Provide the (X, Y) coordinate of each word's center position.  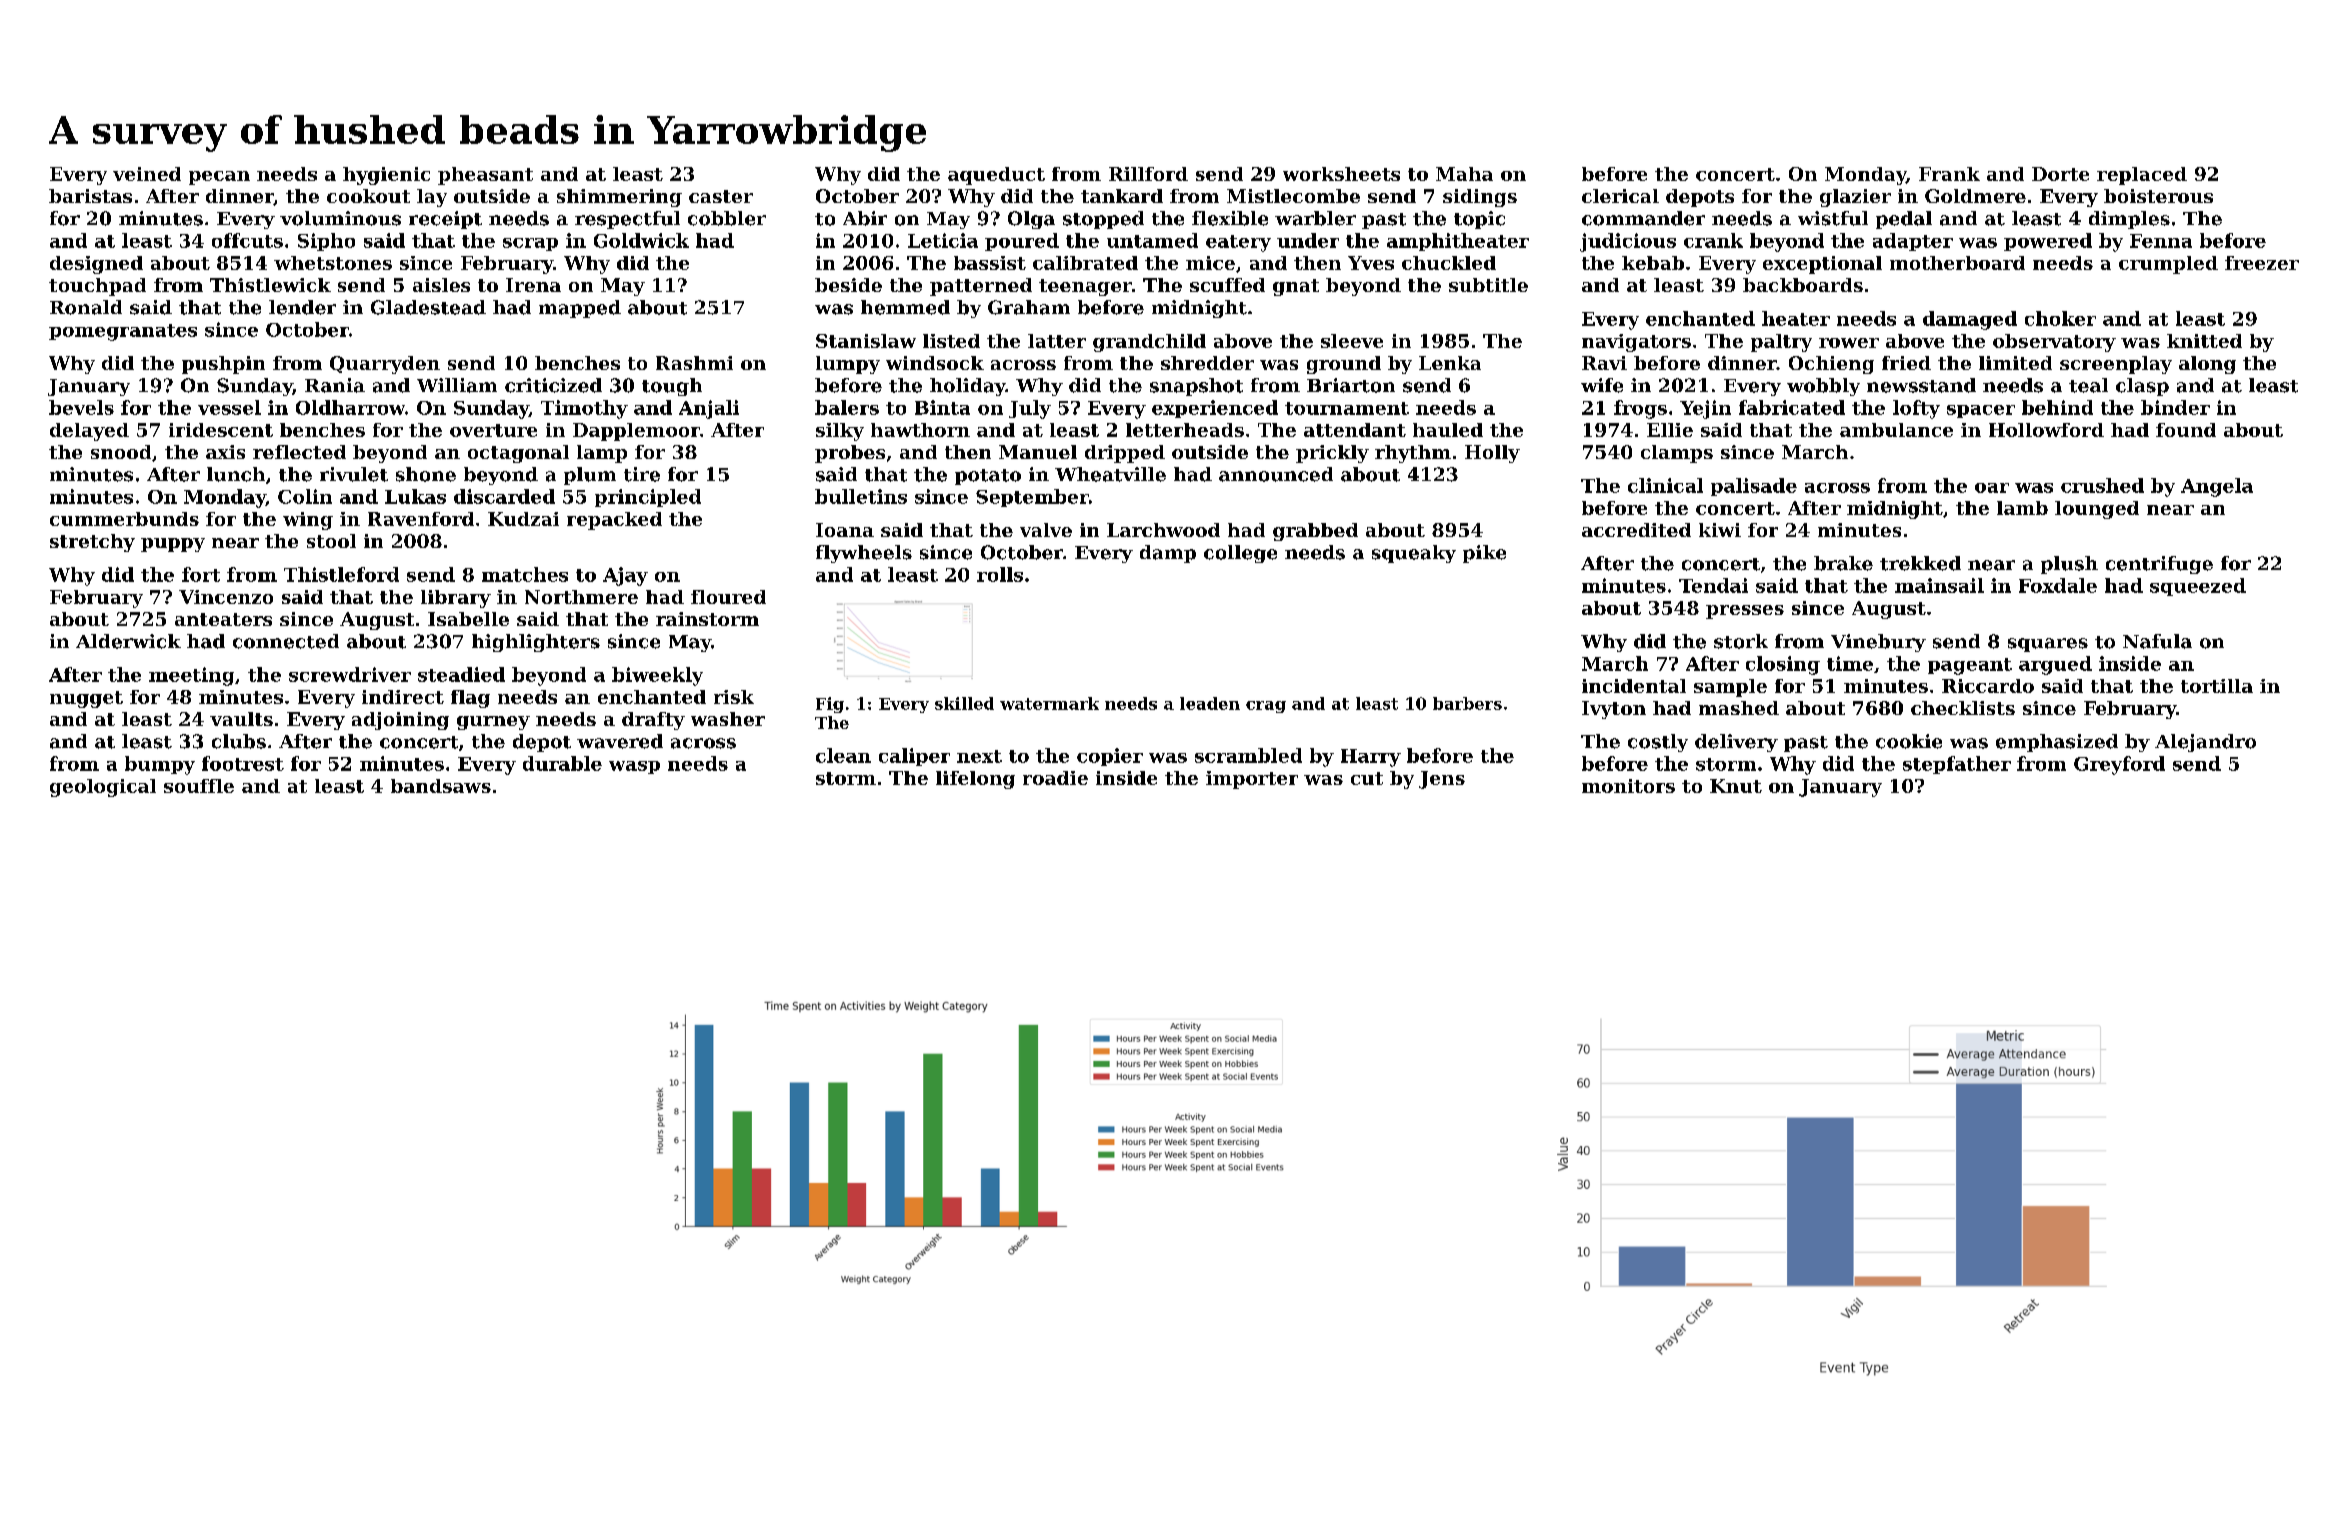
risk (734, 697)
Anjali (709, 409)
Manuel (1038, 452)
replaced (2142, 176)
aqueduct (996, 176)
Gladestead (428, 307)
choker (2060, 318)
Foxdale (2058, 585)
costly (1658, 743)
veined (147, 174)
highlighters (536, 643)
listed (951, 341)
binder (2175, 407)
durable (562, 763)
